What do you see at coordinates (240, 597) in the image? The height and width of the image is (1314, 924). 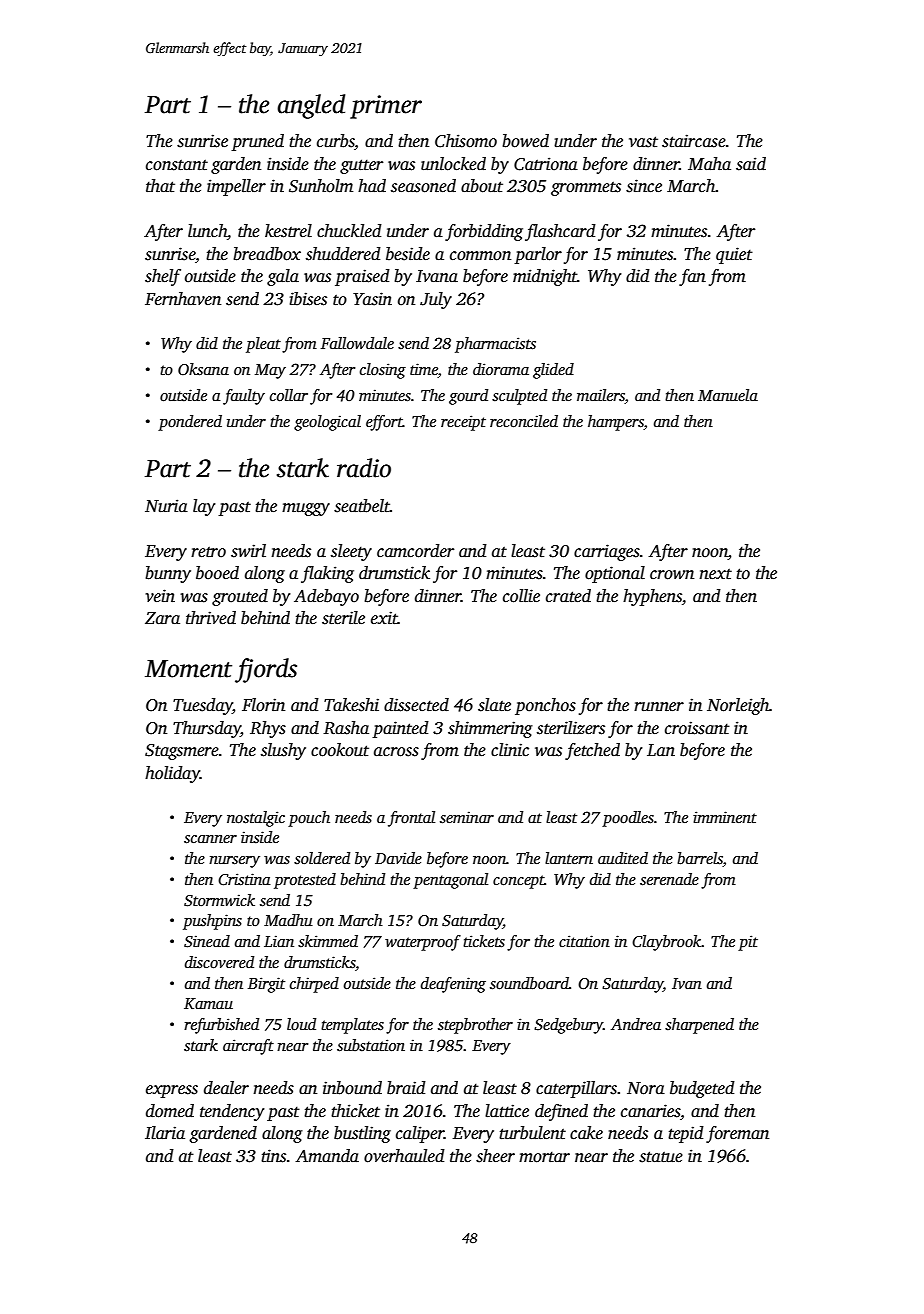 I see `grouted` at bounding box center [240, 597].
